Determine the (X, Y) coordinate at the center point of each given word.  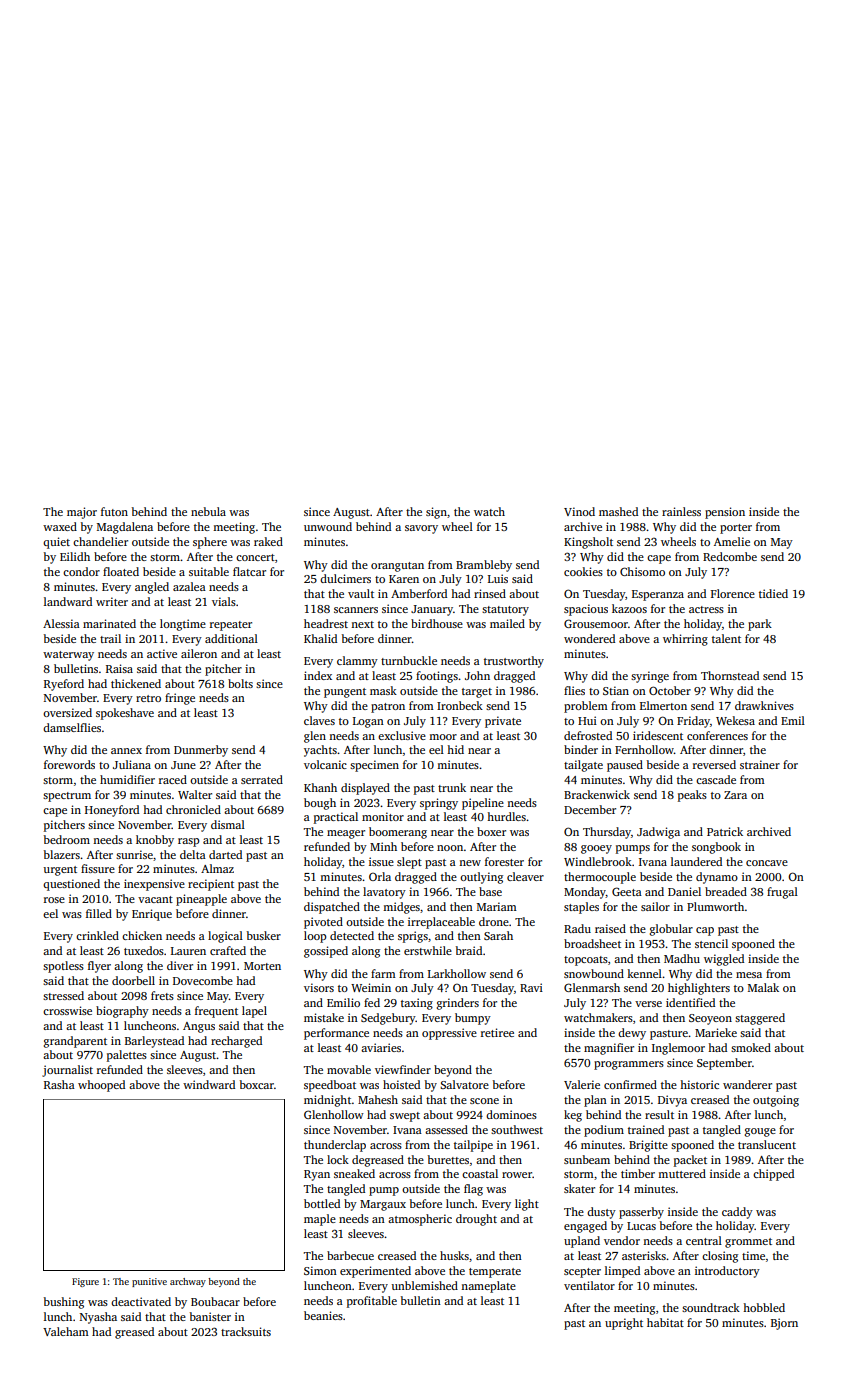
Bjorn (784, 1324)
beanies (323, 1315)
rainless (681, 511)
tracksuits (246, 1331)
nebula (208, 511)
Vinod (579, 511)
